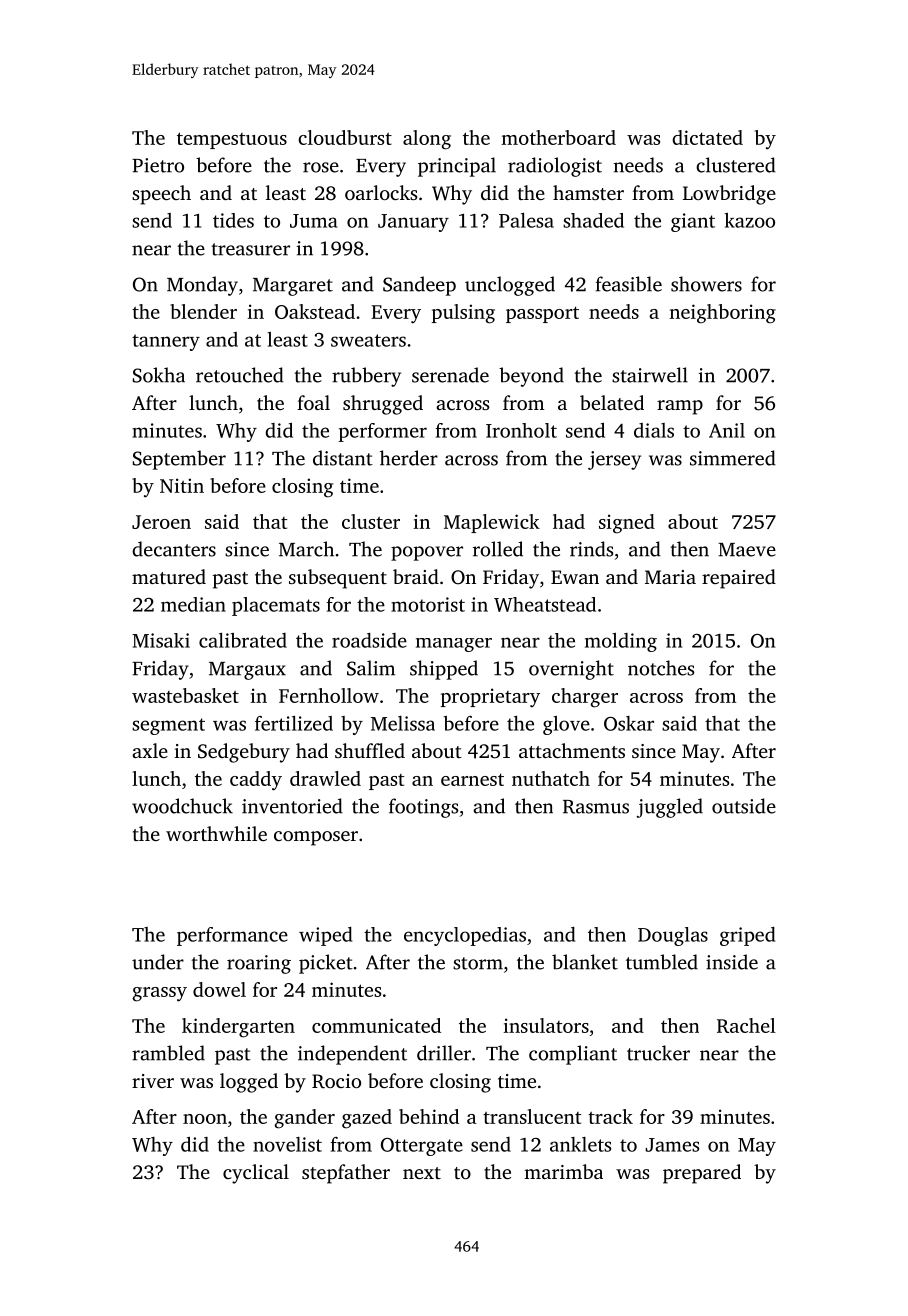 The width and height of the image is (908, 1316). Describe the element at coordinates (413, 223) in the image. I see `January` at that location.
